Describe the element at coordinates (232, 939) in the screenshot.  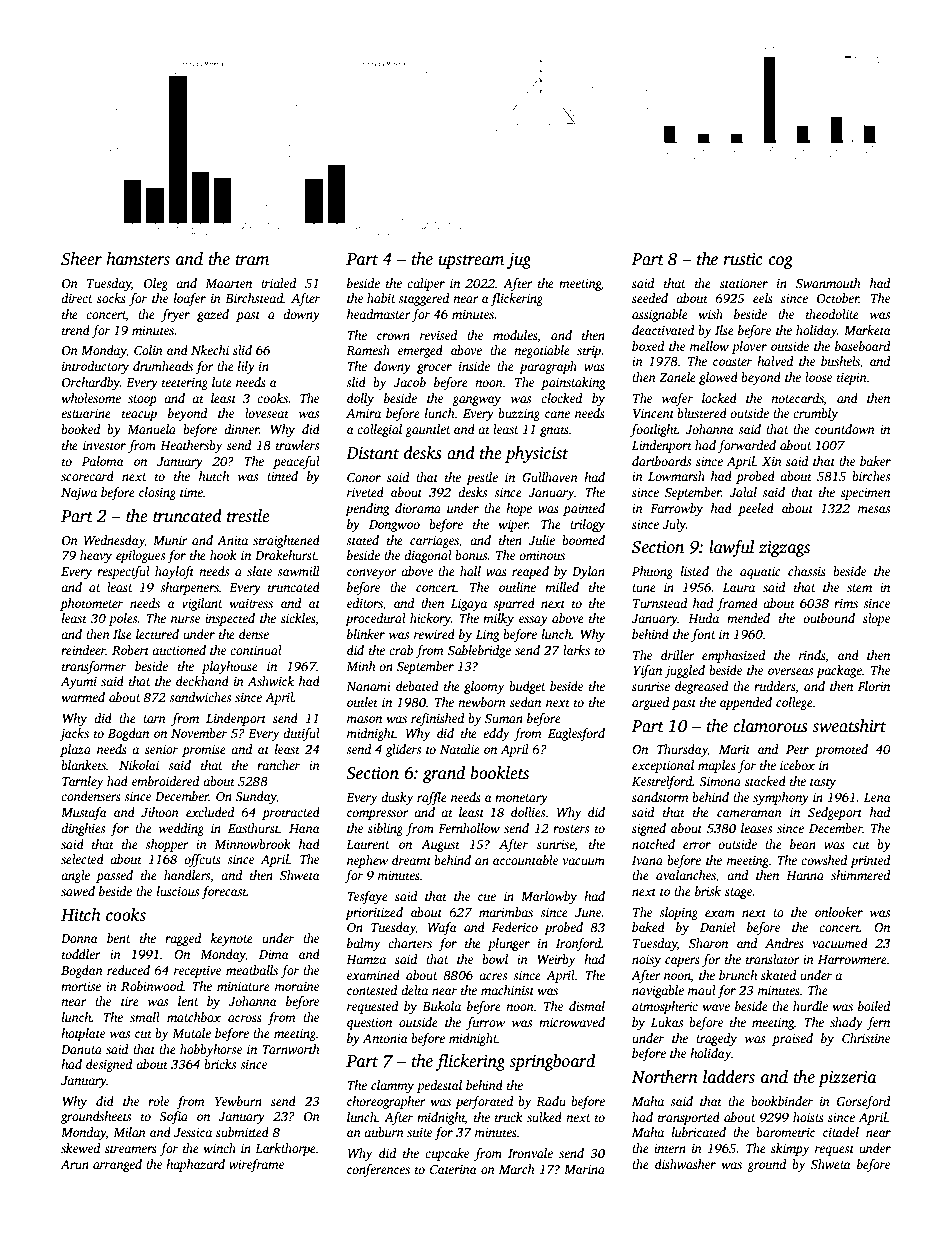
I see `keynote` at that location.
